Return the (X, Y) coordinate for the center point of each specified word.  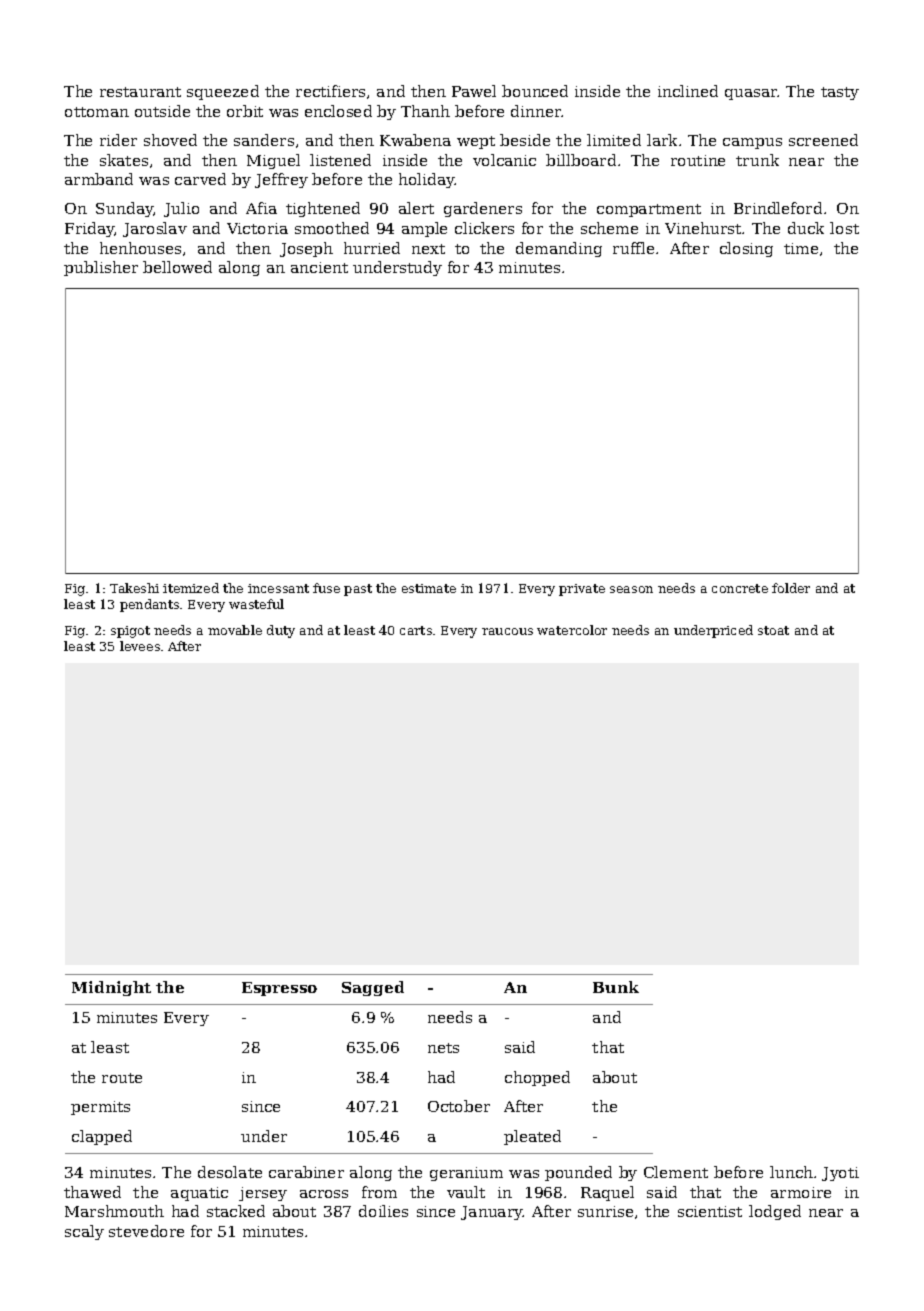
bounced (535, 91)
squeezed (223, 92)
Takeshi (134, 588)
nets (443, 1048)
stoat (773, 630)
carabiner (306, 1172)
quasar (751, 94)
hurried (372, 248)
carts (416, 630)
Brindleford (778, 208)
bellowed (177, 267)
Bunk (616, 987)
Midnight (111, 988)
